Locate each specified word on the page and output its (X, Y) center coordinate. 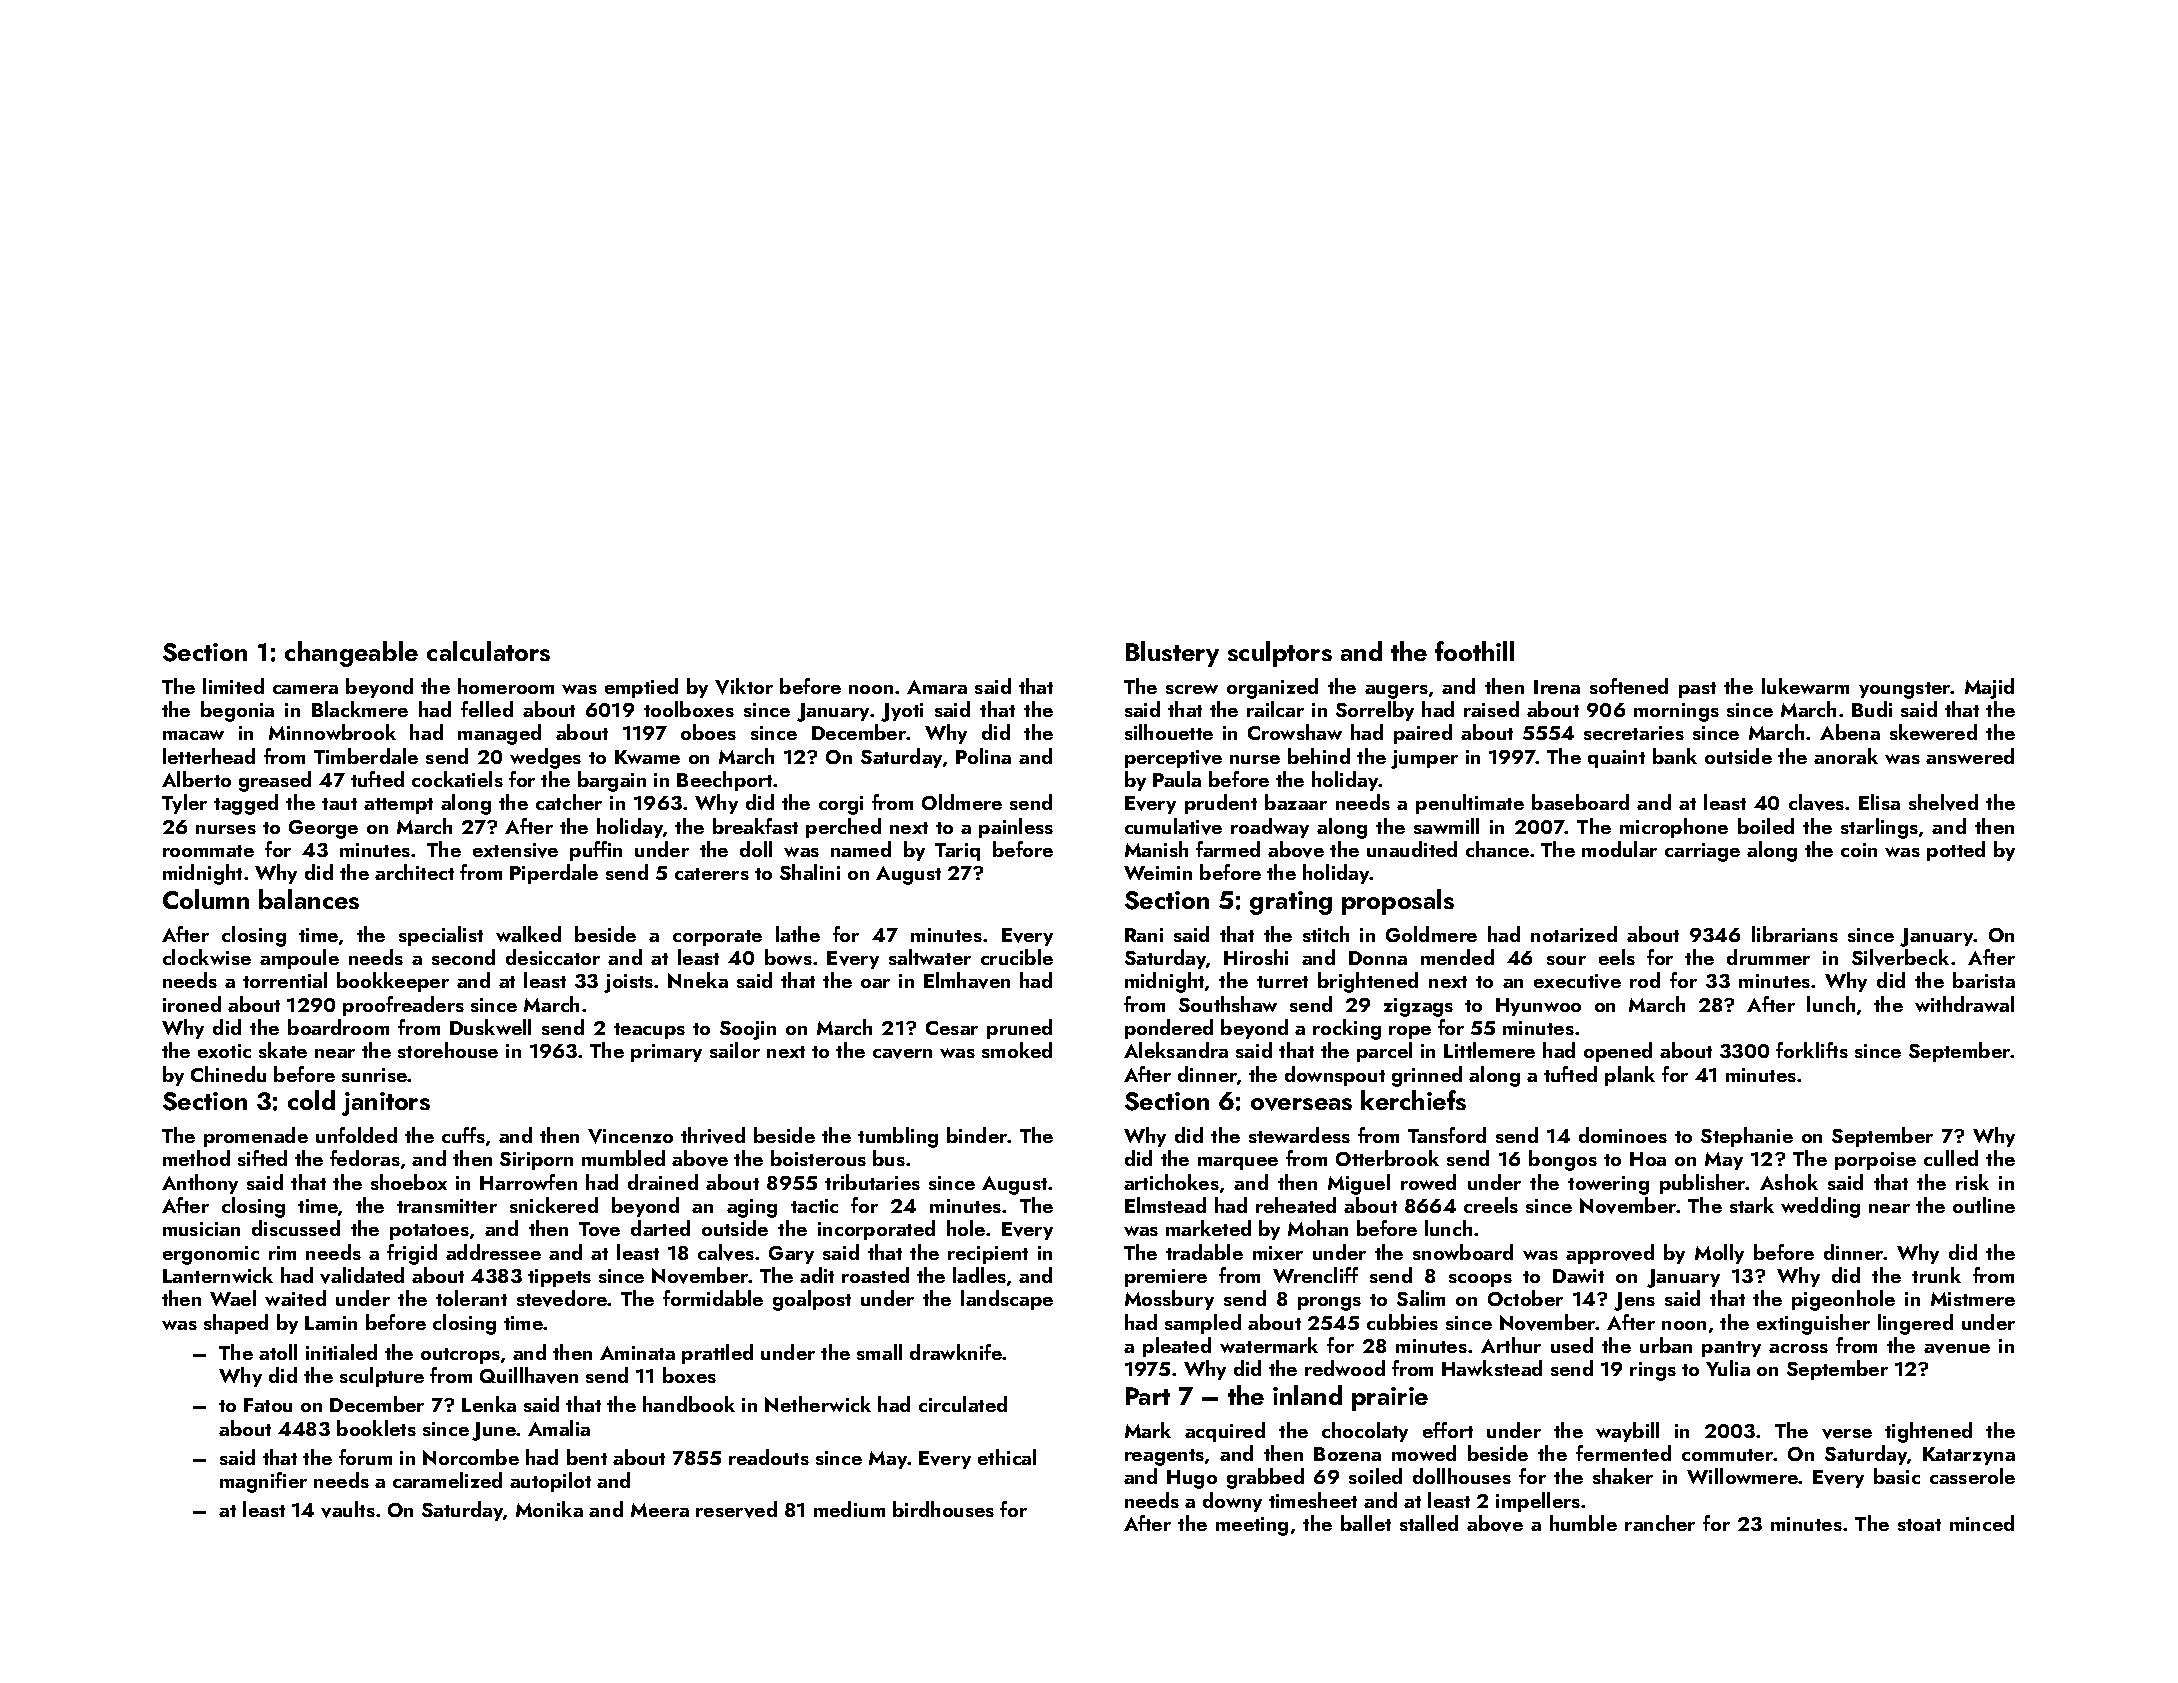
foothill (1474, 651)
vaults (348, 1509)
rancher (1660, 1523)
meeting (1252, 1526)
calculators (488, 651)
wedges (545, 758)
